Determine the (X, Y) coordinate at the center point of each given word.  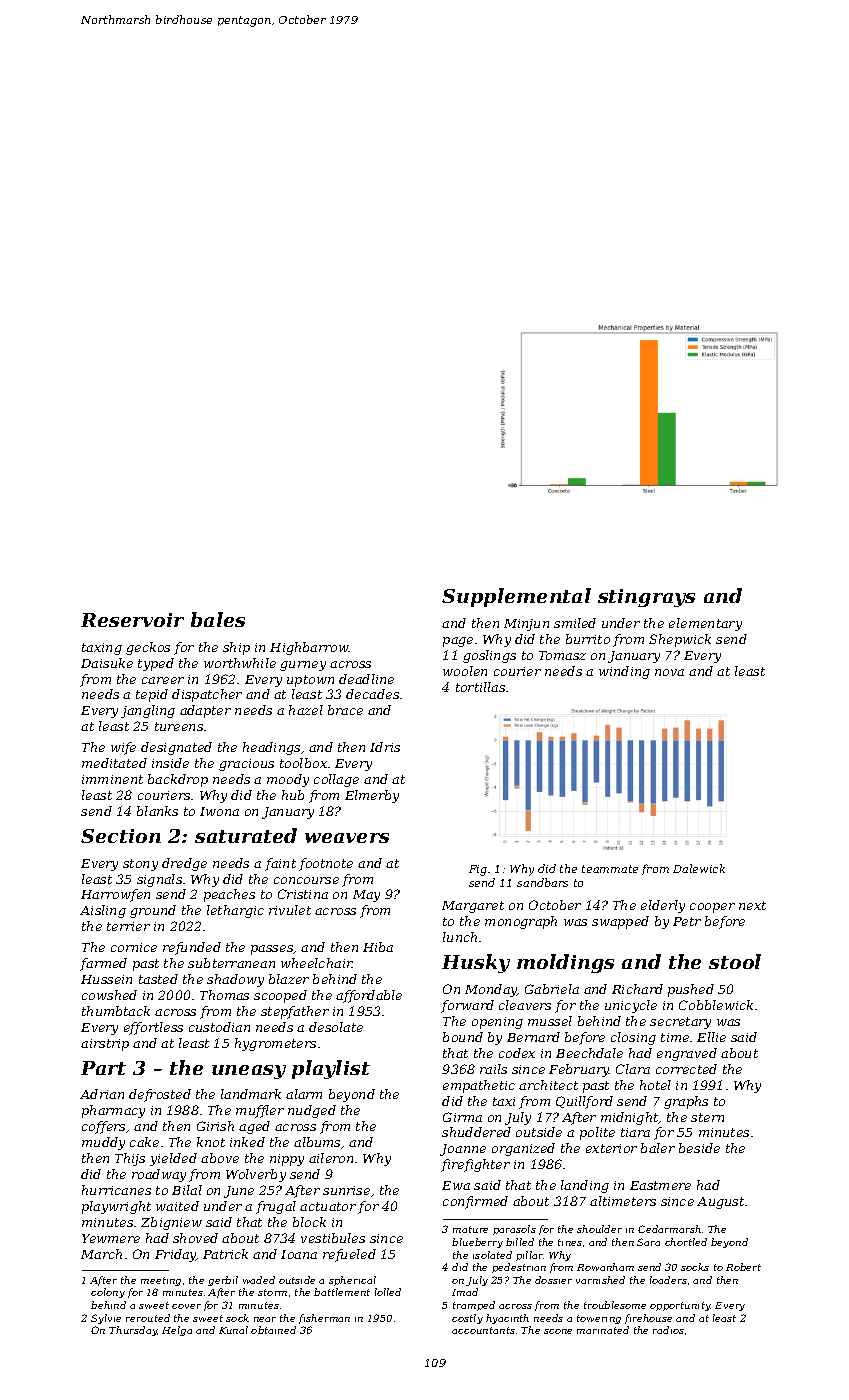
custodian (219, 1027)
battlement (342, 1292)
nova (669, 672)
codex (517, 1053)
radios (668, 1330)
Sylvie (106, 1319)
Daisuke (107, 663)
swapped (620, 922)
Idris (385, 747)
